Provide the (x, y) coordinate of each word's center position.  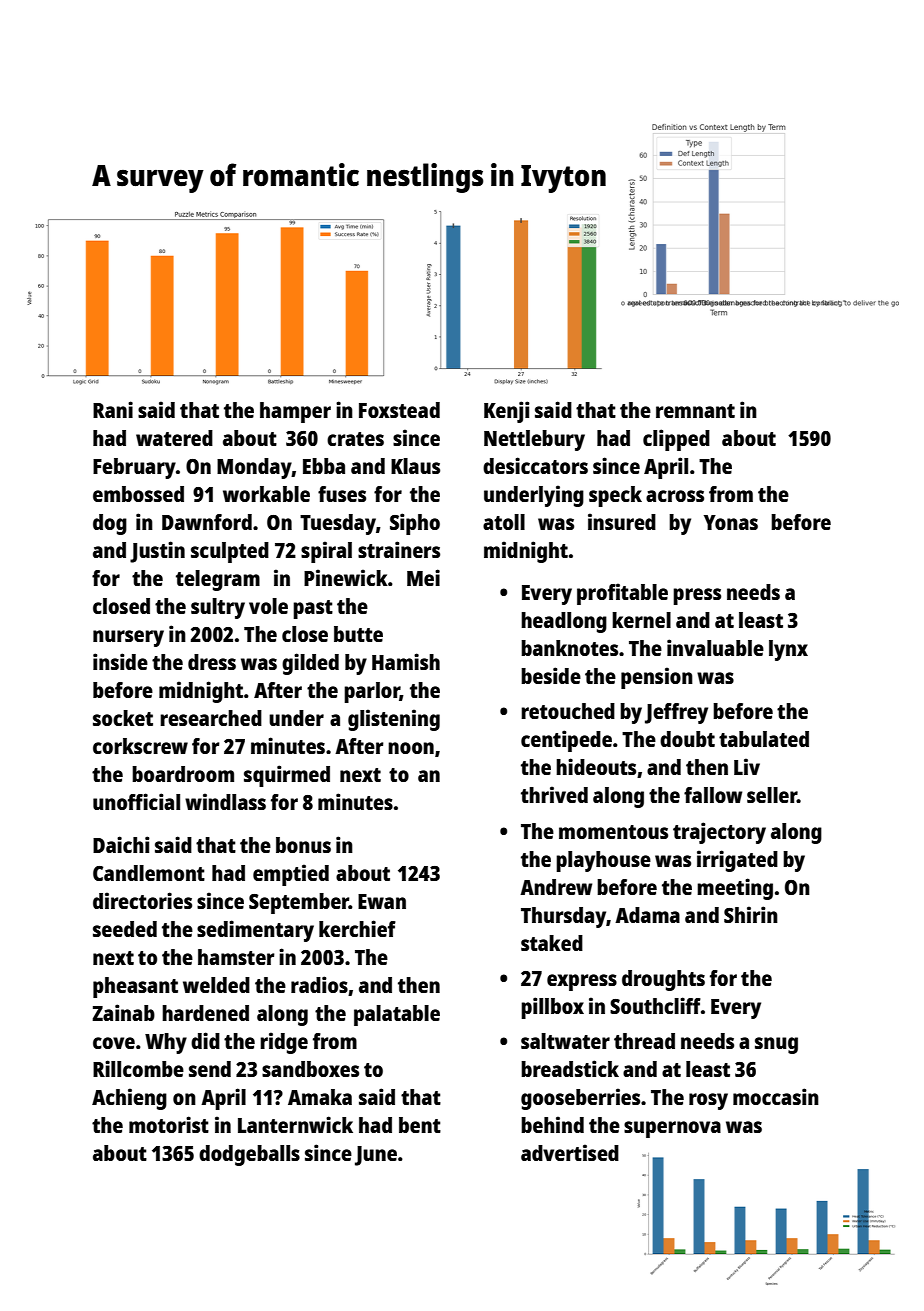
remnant (695, 411)
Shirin (751, 914)
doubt (687, 739)
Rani (113, 409)
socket (123, 718)
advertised (570, 1152)
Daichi (121, 844)
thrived (554, 794)
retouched (568, 711)
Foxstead (399, 410)
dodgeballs (249, 1155)
